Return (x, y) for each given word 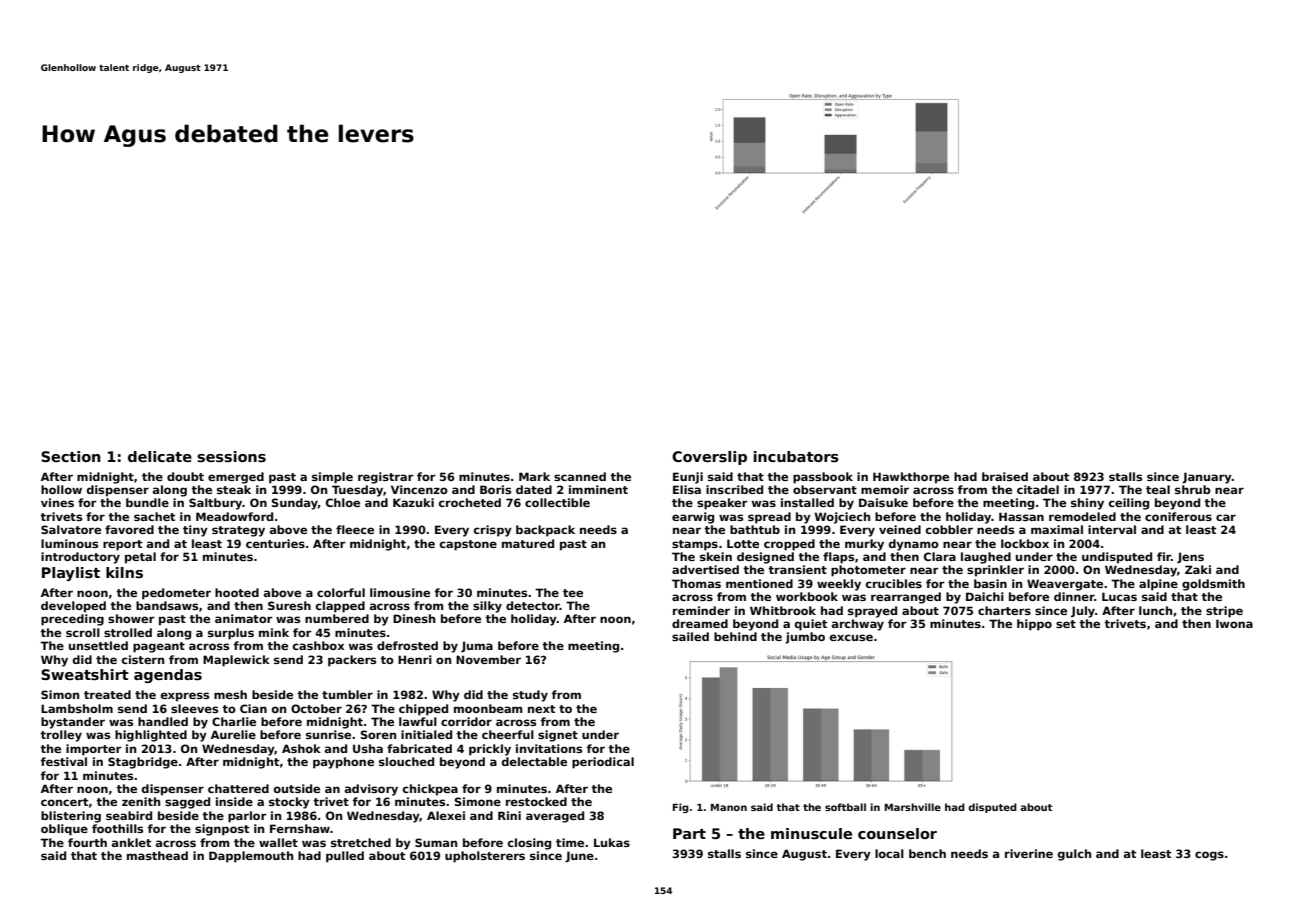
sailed (690, 636)
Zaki (1198, 569)
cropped (789, 545)
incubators (796, 456)
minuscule (811, 833)
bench (927, 853)
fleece (355, 529)
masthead (157, 855)
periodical (603, 763)
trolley (61, 736)
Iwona (1234, 623)
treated (107, 694)
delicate (160, 456)
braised (1005, 476)
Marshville (913, 807)
